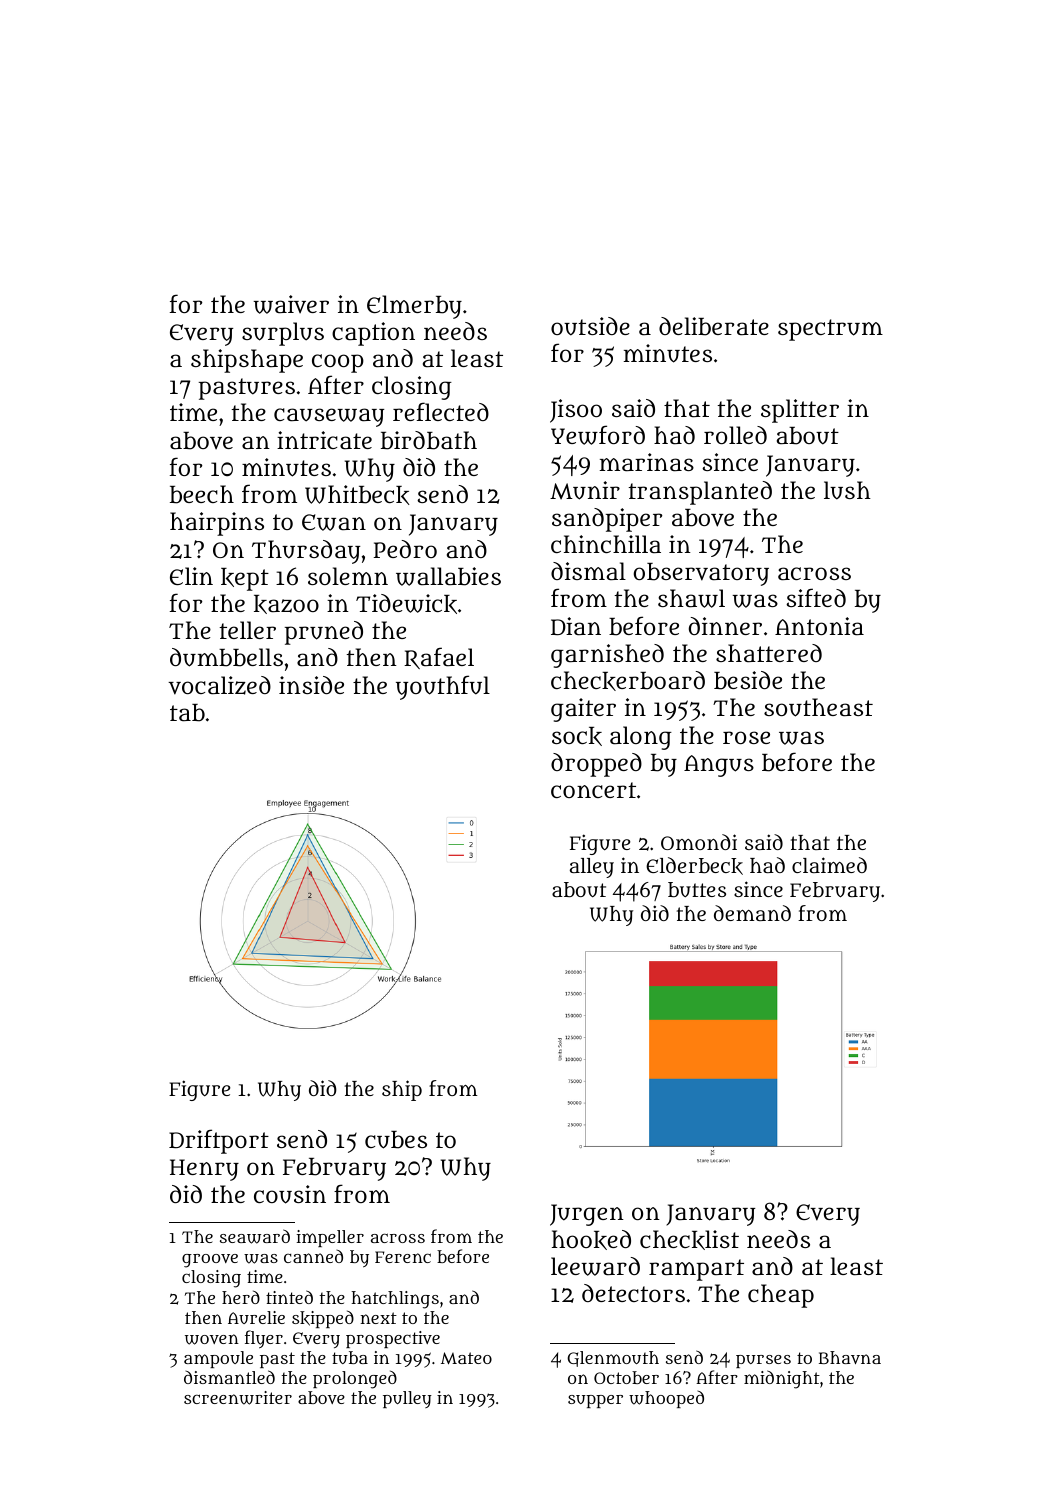 The image size is (1055, 1499). What do you see at coordinates (219, 1141) in the document?
I see `Driftport` at bounding box center [219, 1141].
